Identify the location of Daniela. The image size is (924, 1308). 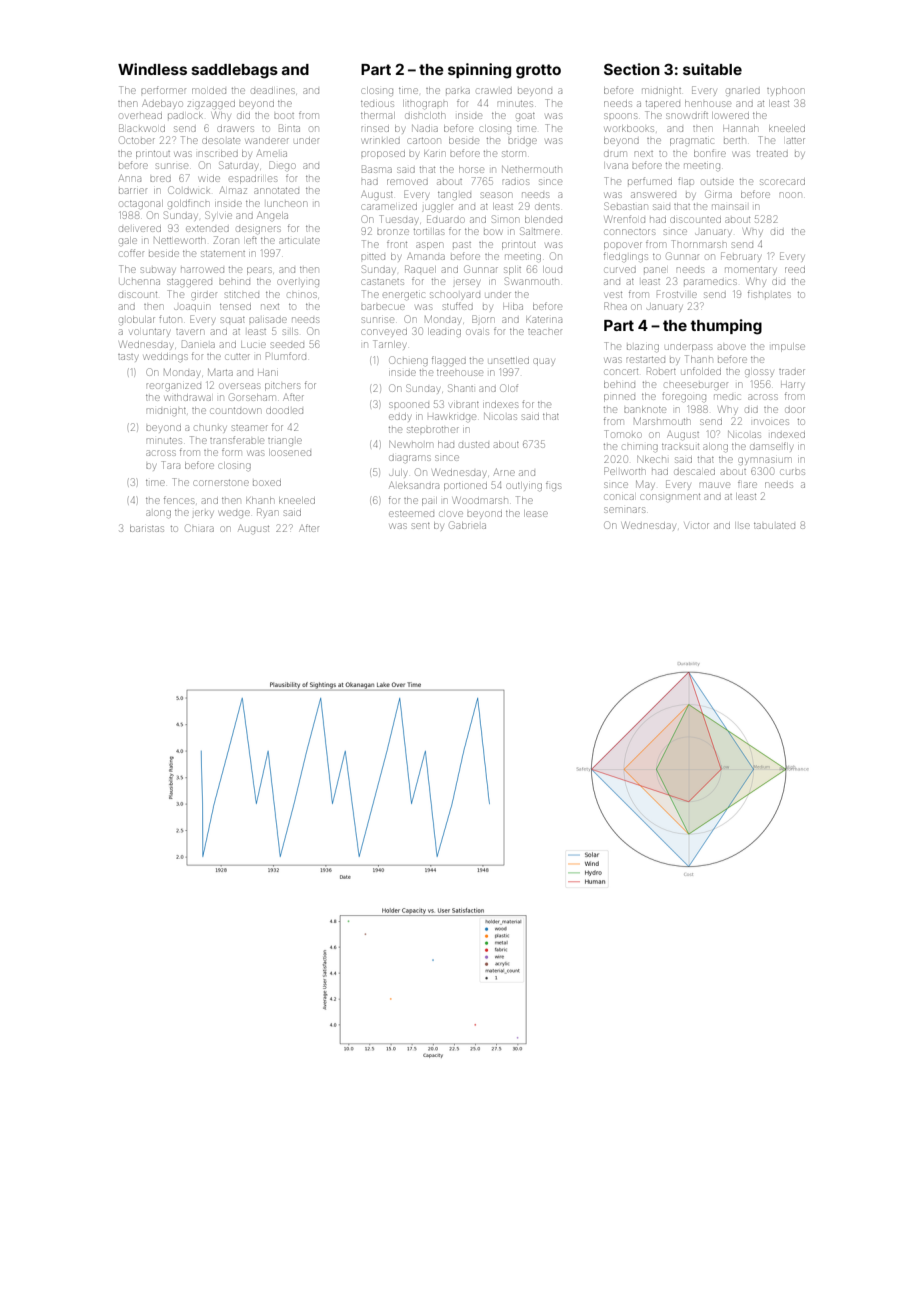
(198, 344).
